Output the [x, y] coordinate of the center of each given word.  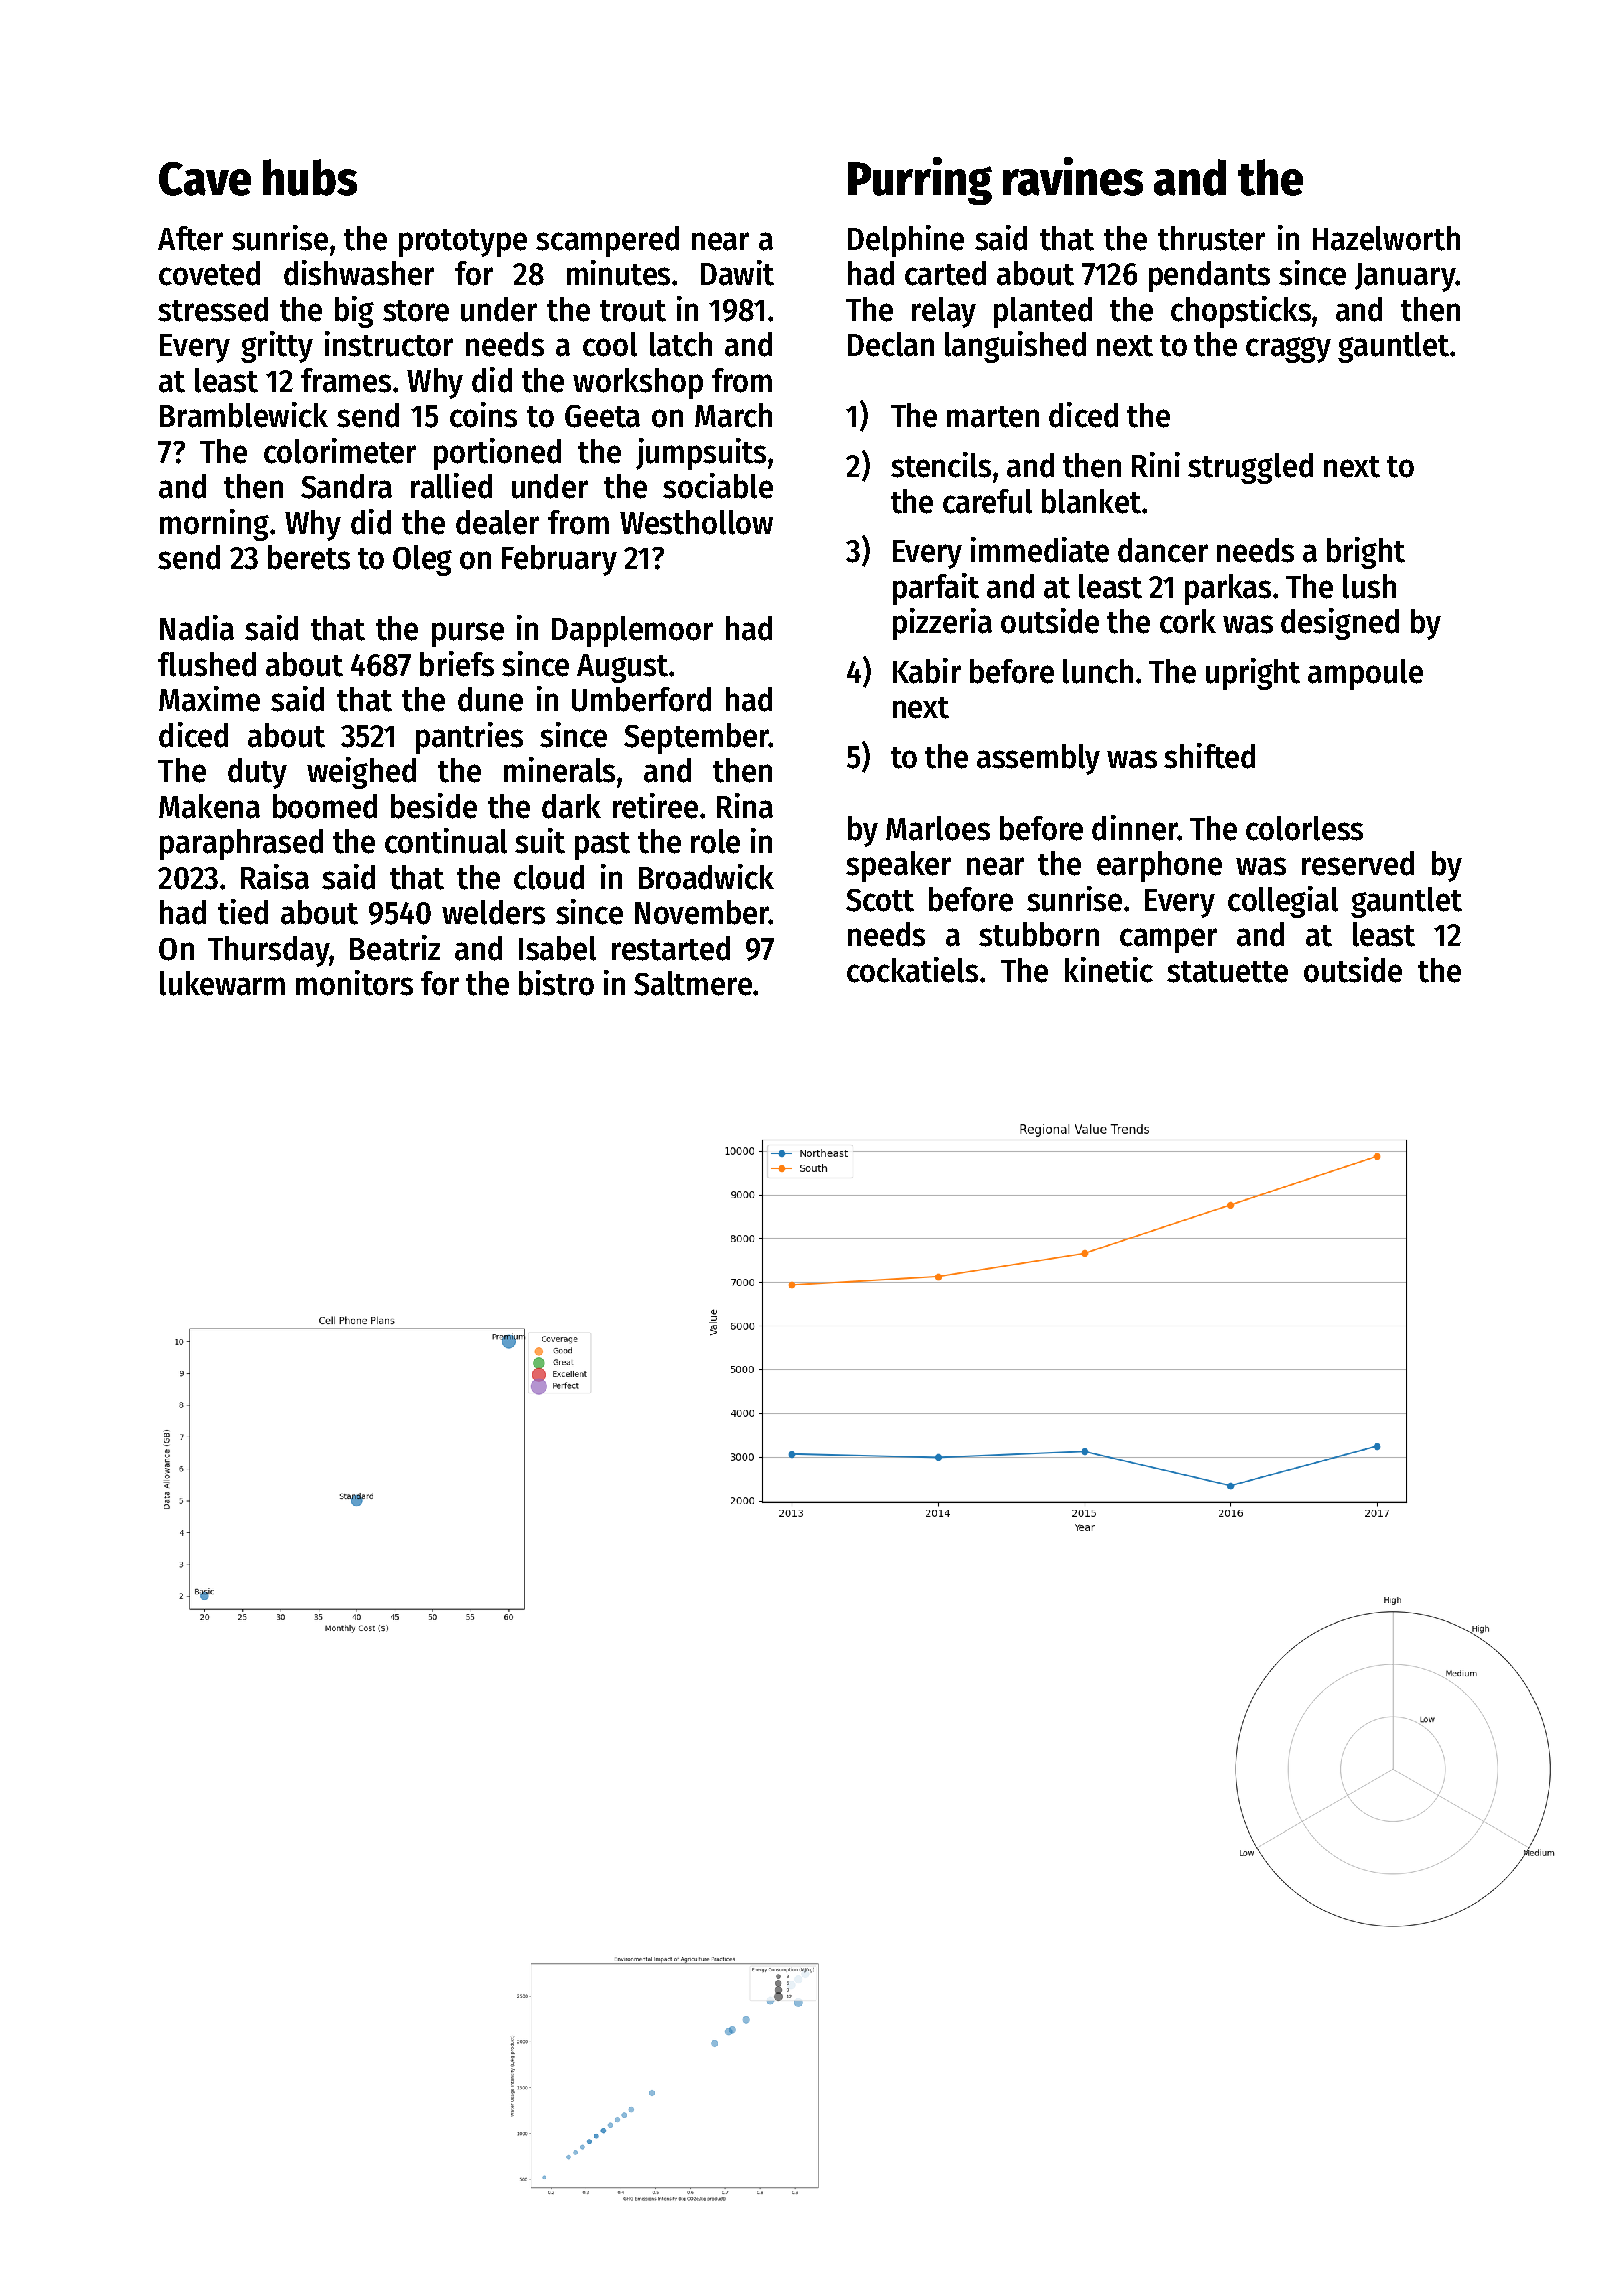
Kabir [927, 671]
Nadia [197, 628]
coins [483, 415]
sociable [718, 486]
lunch [1098, 671]
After [190, 238]
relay [944, 312]
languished [1015, 347]
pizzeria [942, 624]
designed [1340, 624]
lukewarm [222, 983]
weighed [361, 773]
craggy [1288, 350]
